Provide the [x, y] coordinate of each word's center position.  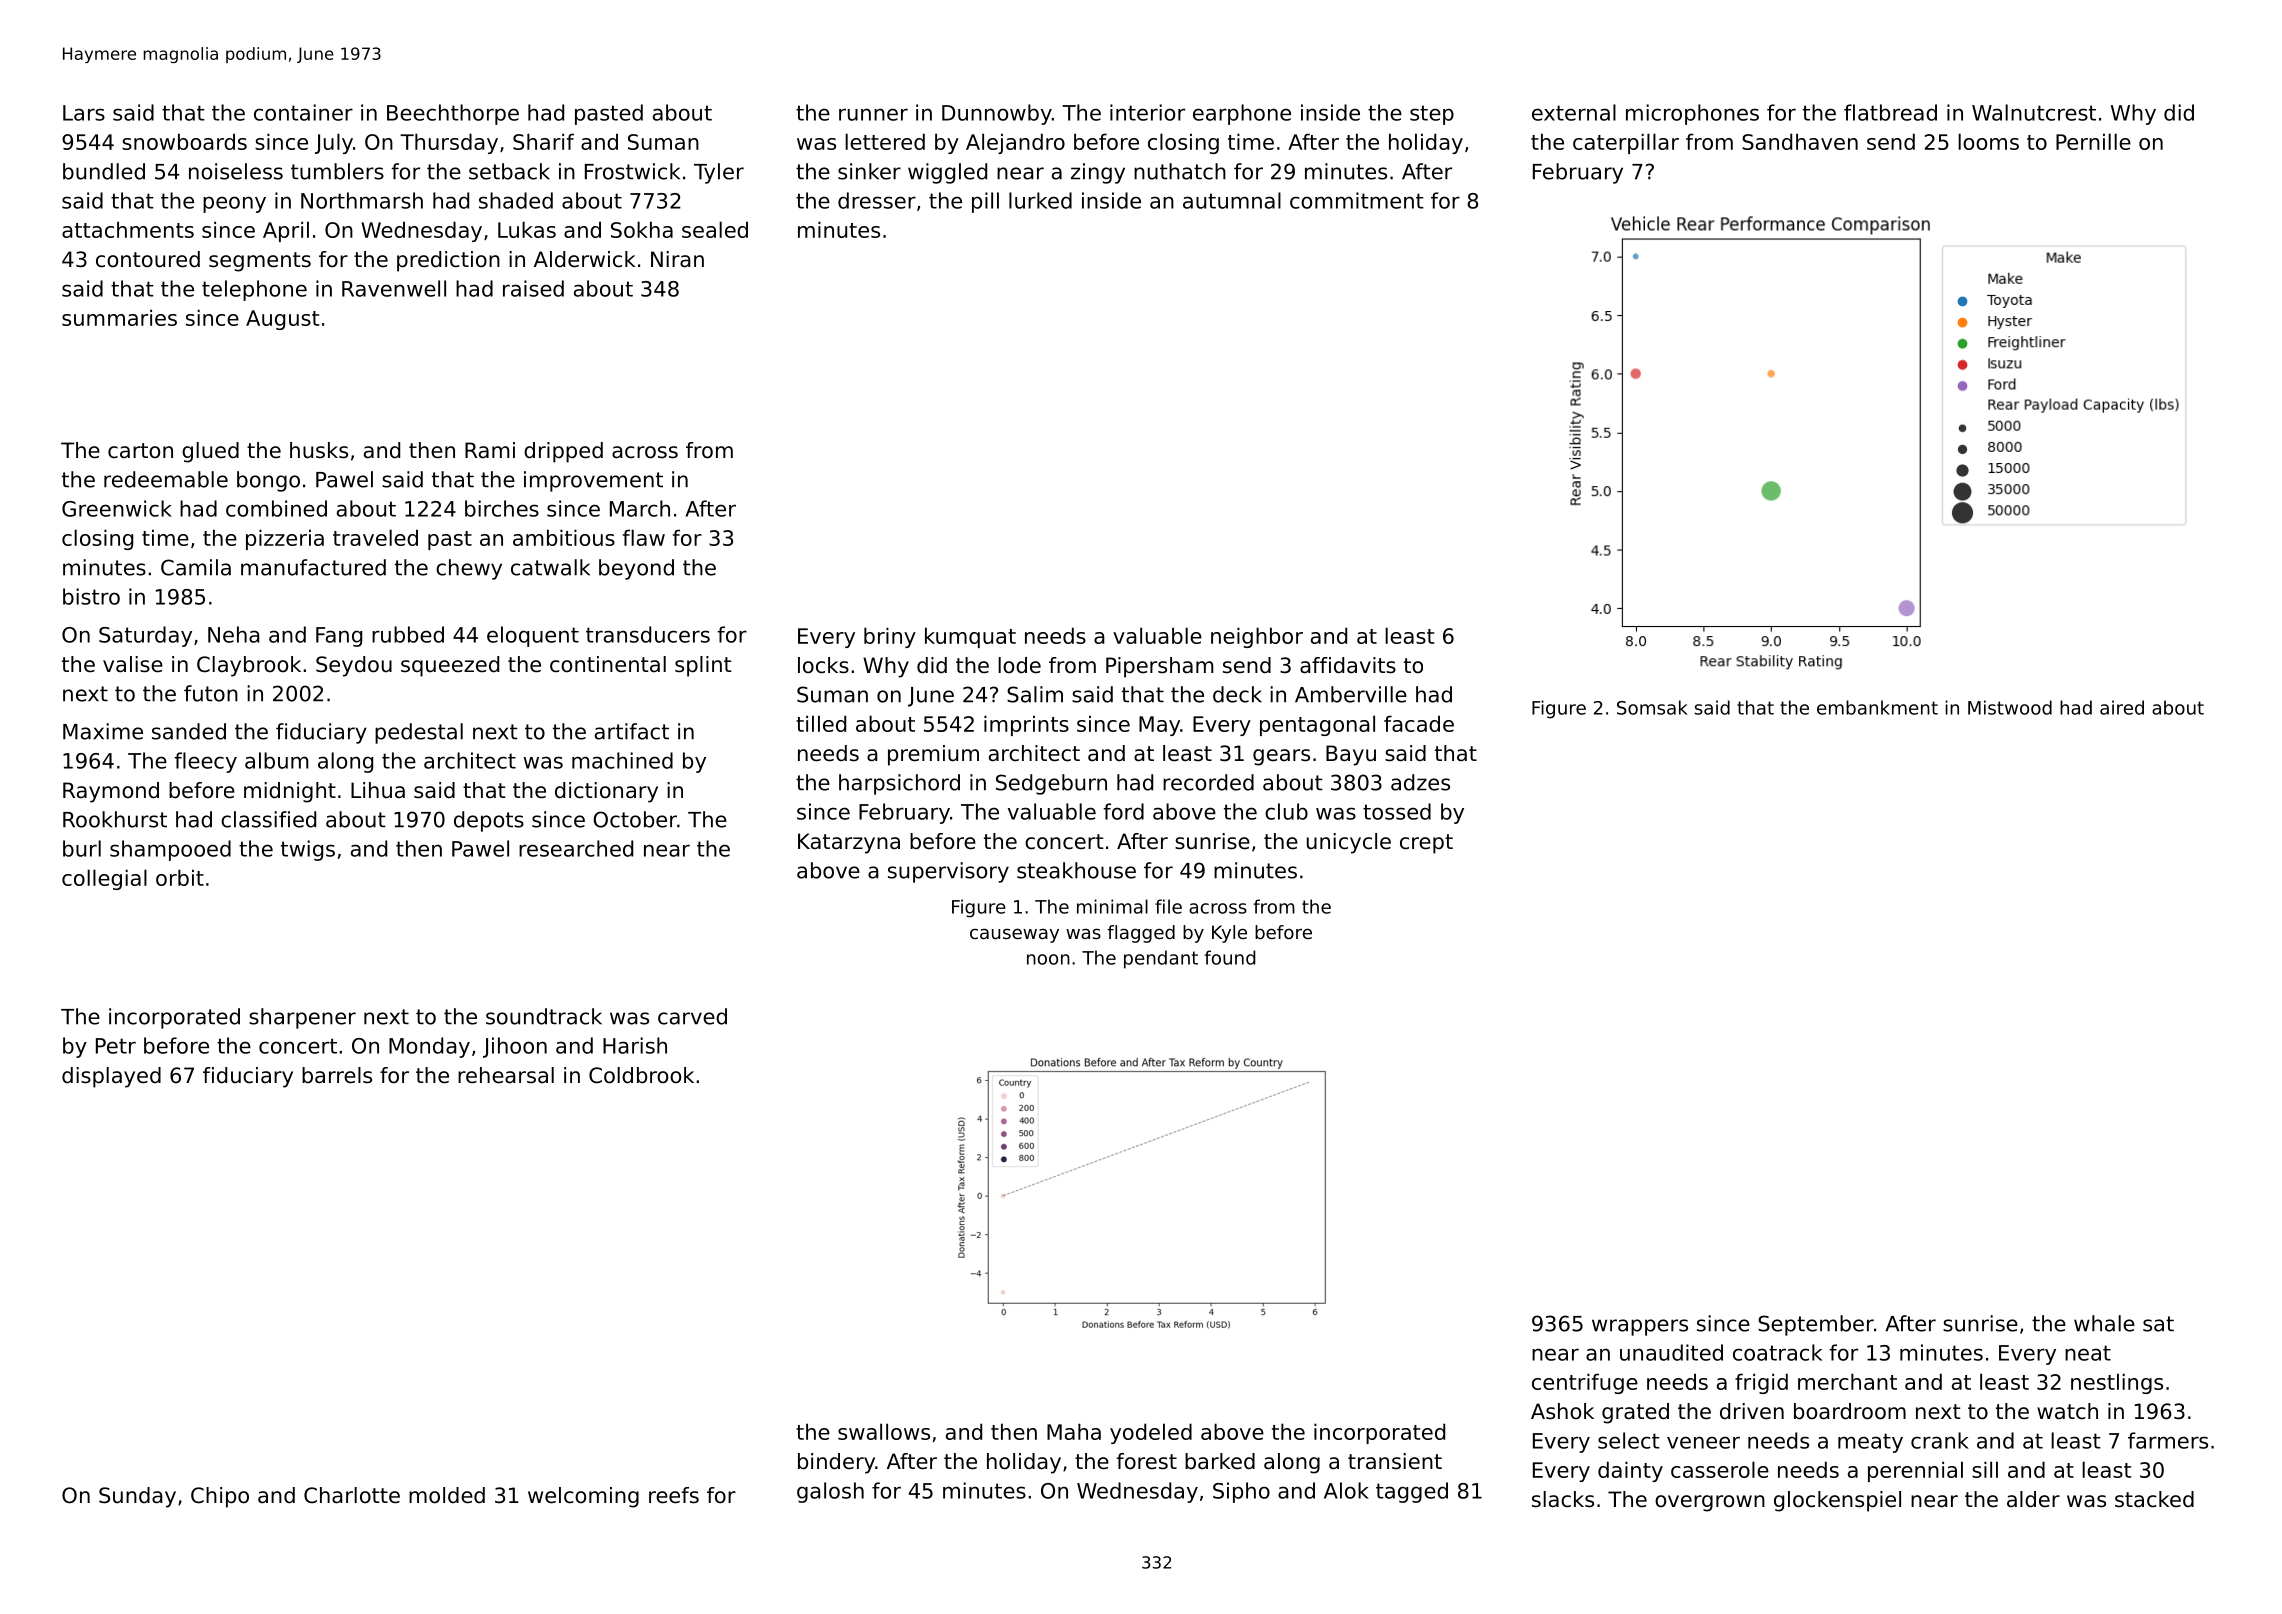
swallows [884, 1431]
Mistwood [2010, 707]
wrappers [1640, 1327]
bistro [91, 596]
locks [823, 665]
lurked [1040, 200]
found [1230, 957]
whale [2104, 1323]
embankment [1877, 707]
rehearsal [506, 1075]
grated [1635, 1413]
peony [234, 204]
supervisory [948, 872]
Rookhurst [115, 819]
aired [2122, 707]
